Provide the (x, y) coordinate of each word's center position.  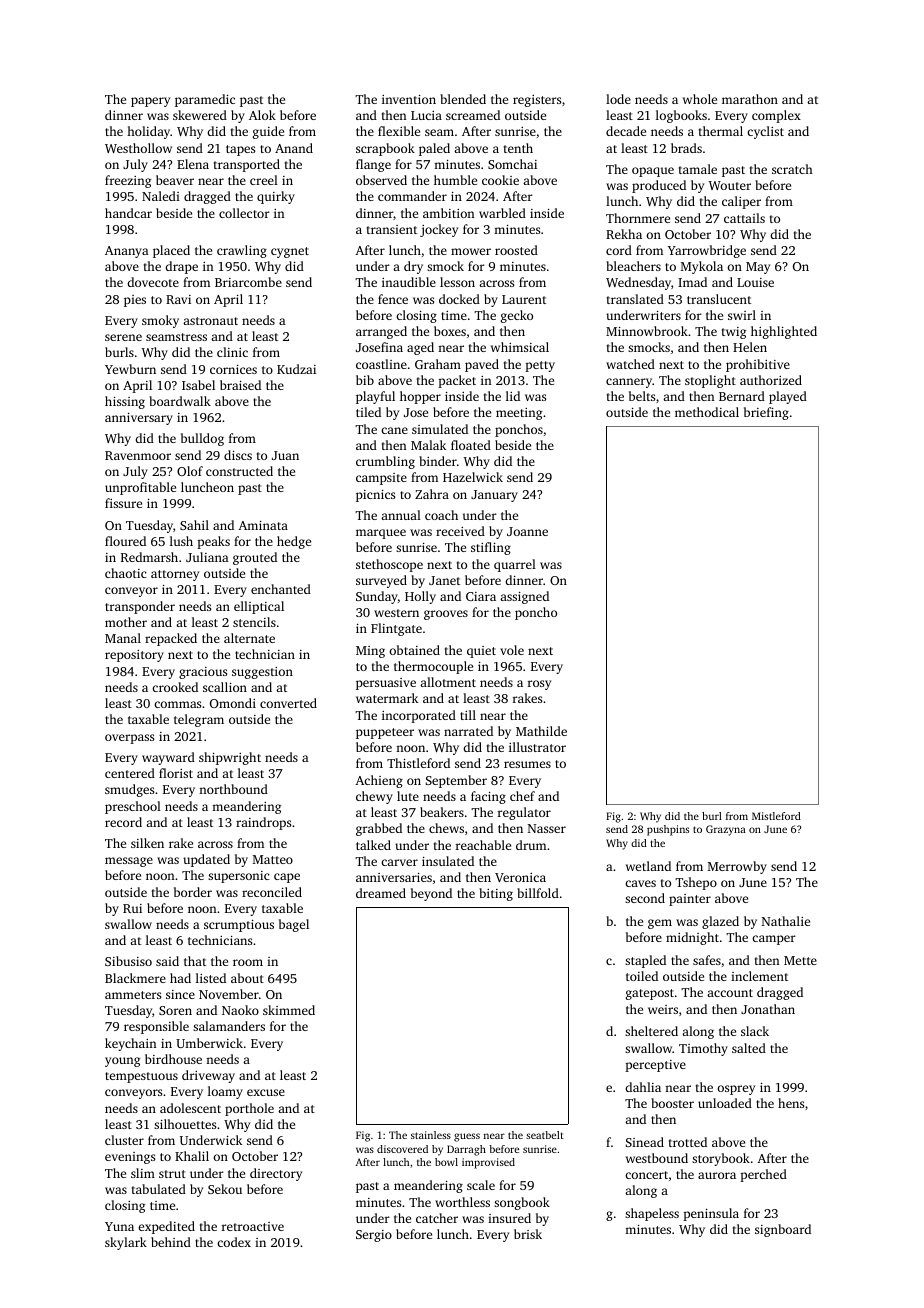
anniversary (139, 419)
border (193, 892)
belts (642, 396)
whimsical (520, 347)
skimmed (289, 1010)
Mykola (702, 267)
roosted (516, 250)
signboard (783, 1230)
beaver (175, 180)
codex (234, 1242)
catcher (437, 1218)
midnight (692, 938)
